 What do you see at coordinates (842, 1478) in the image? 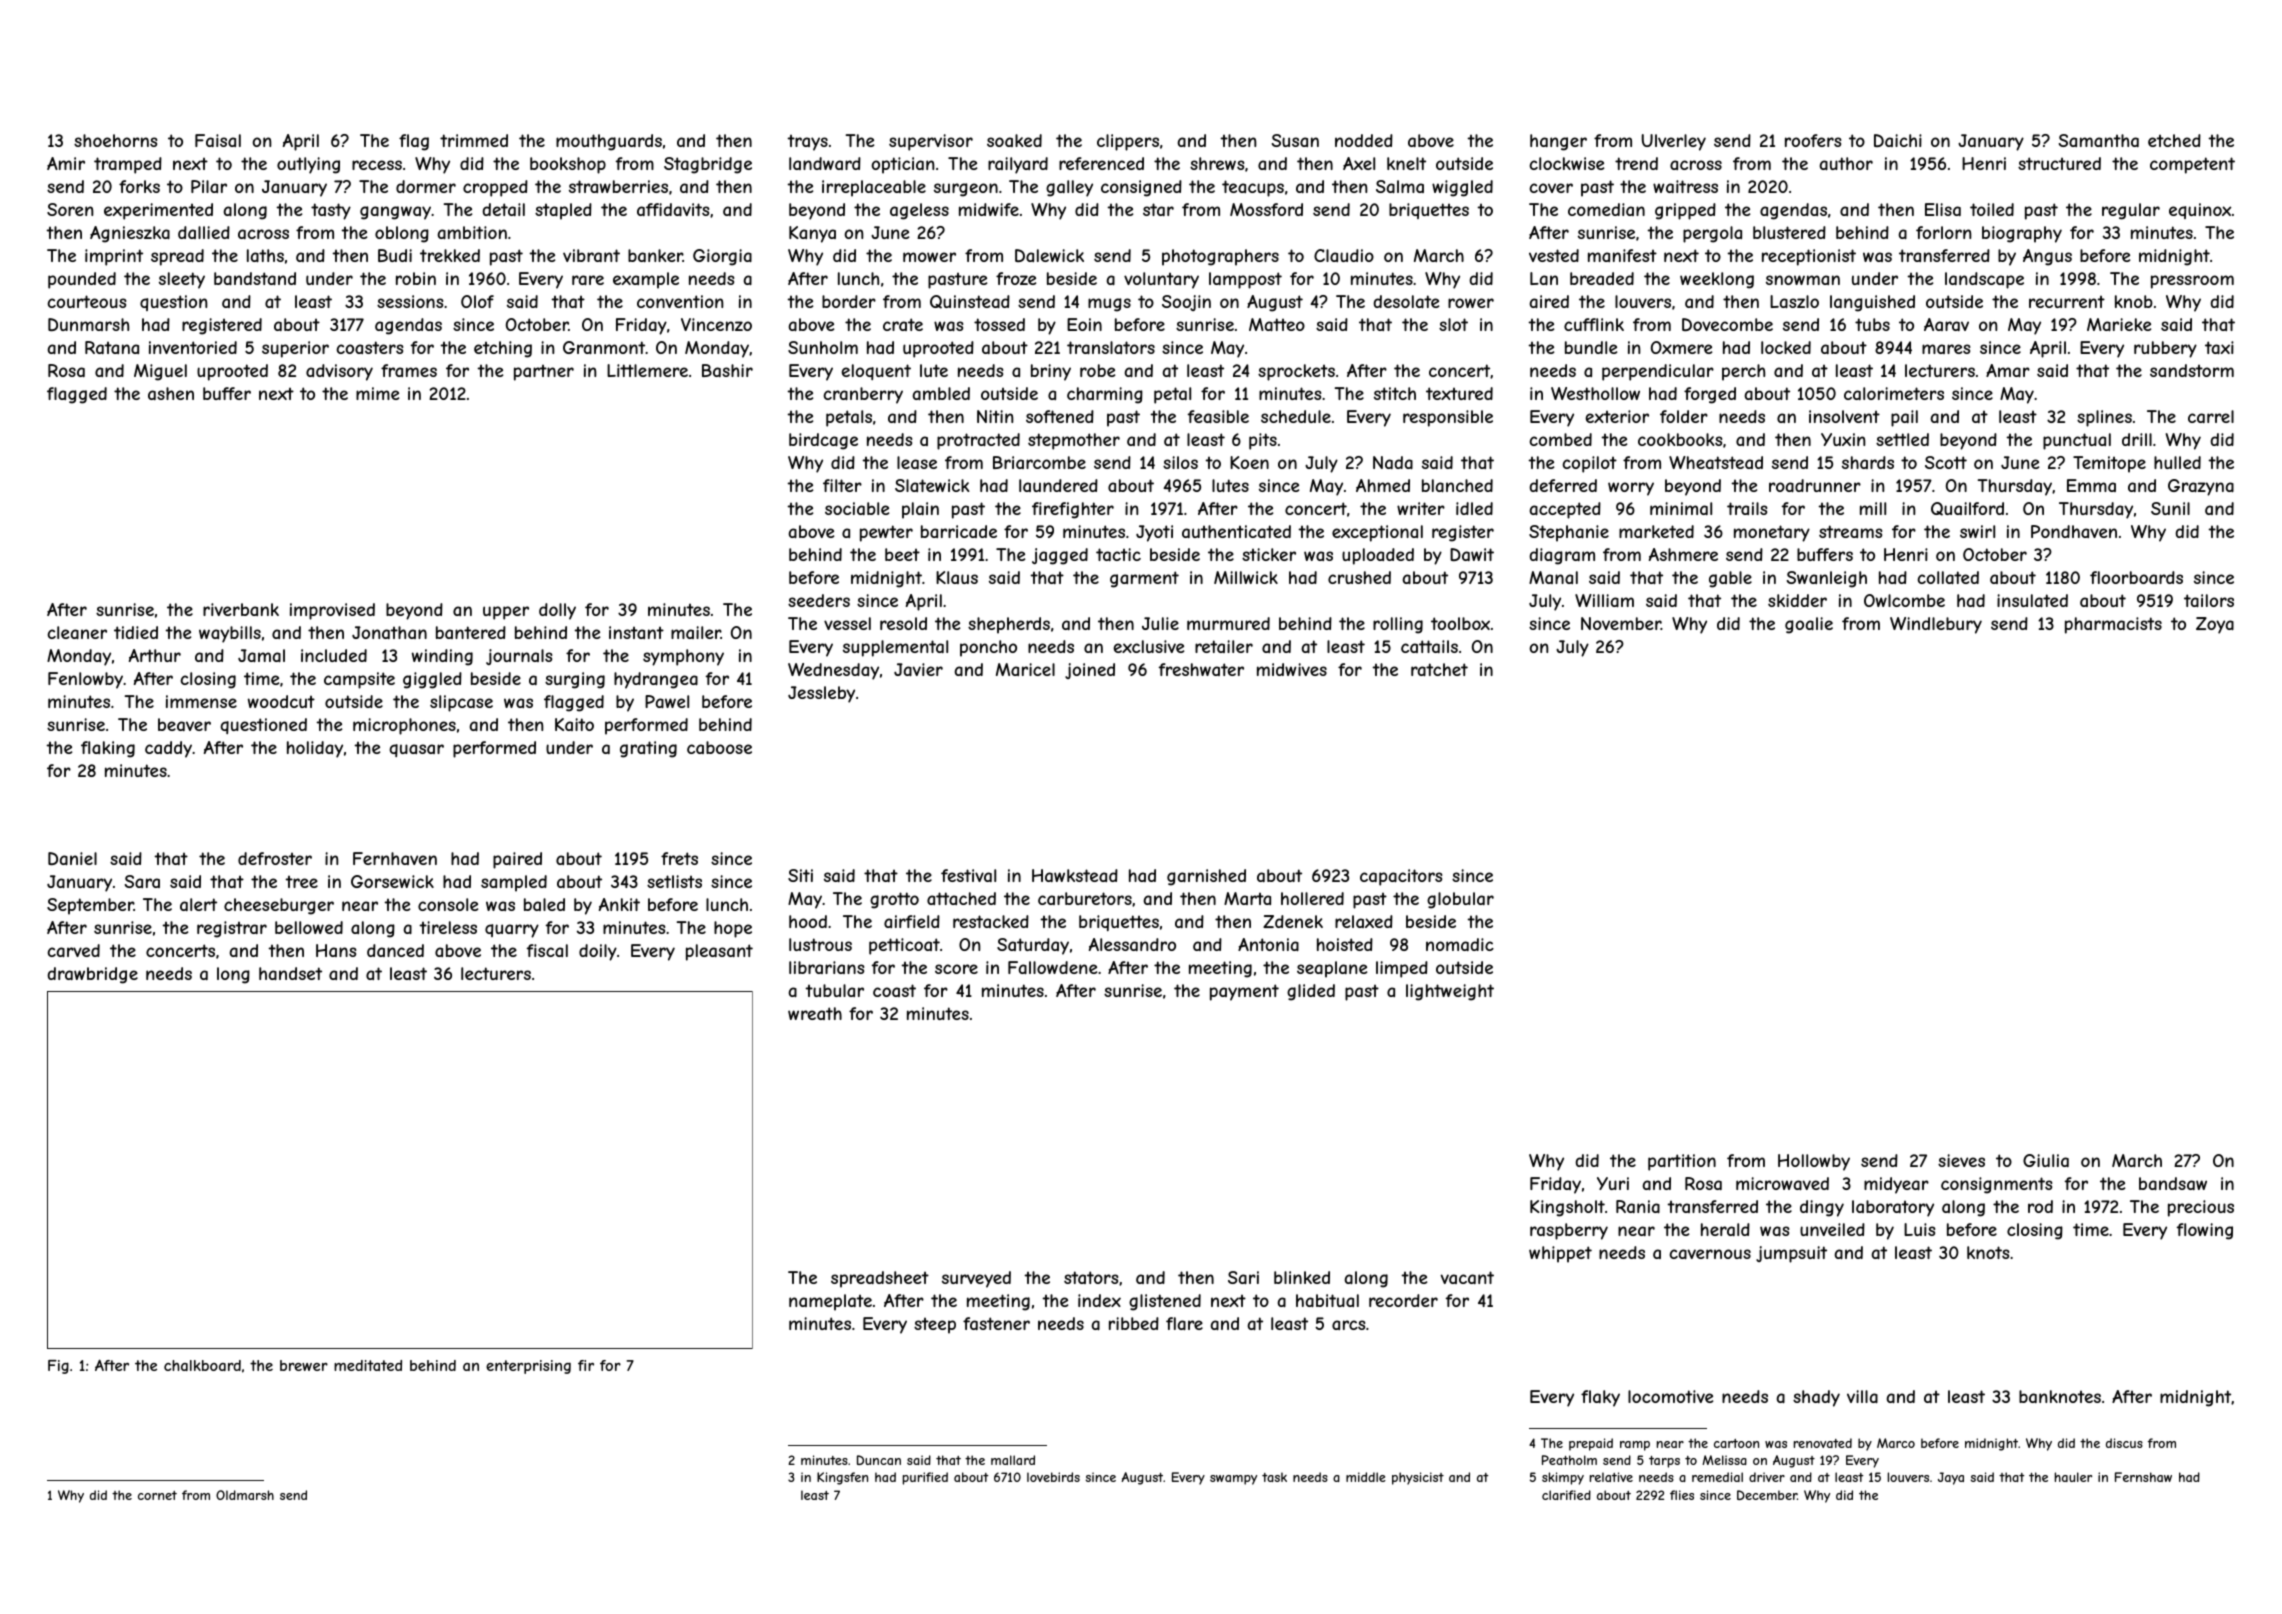
I see `Kingsfen` at bounding box center [842, 1478].
